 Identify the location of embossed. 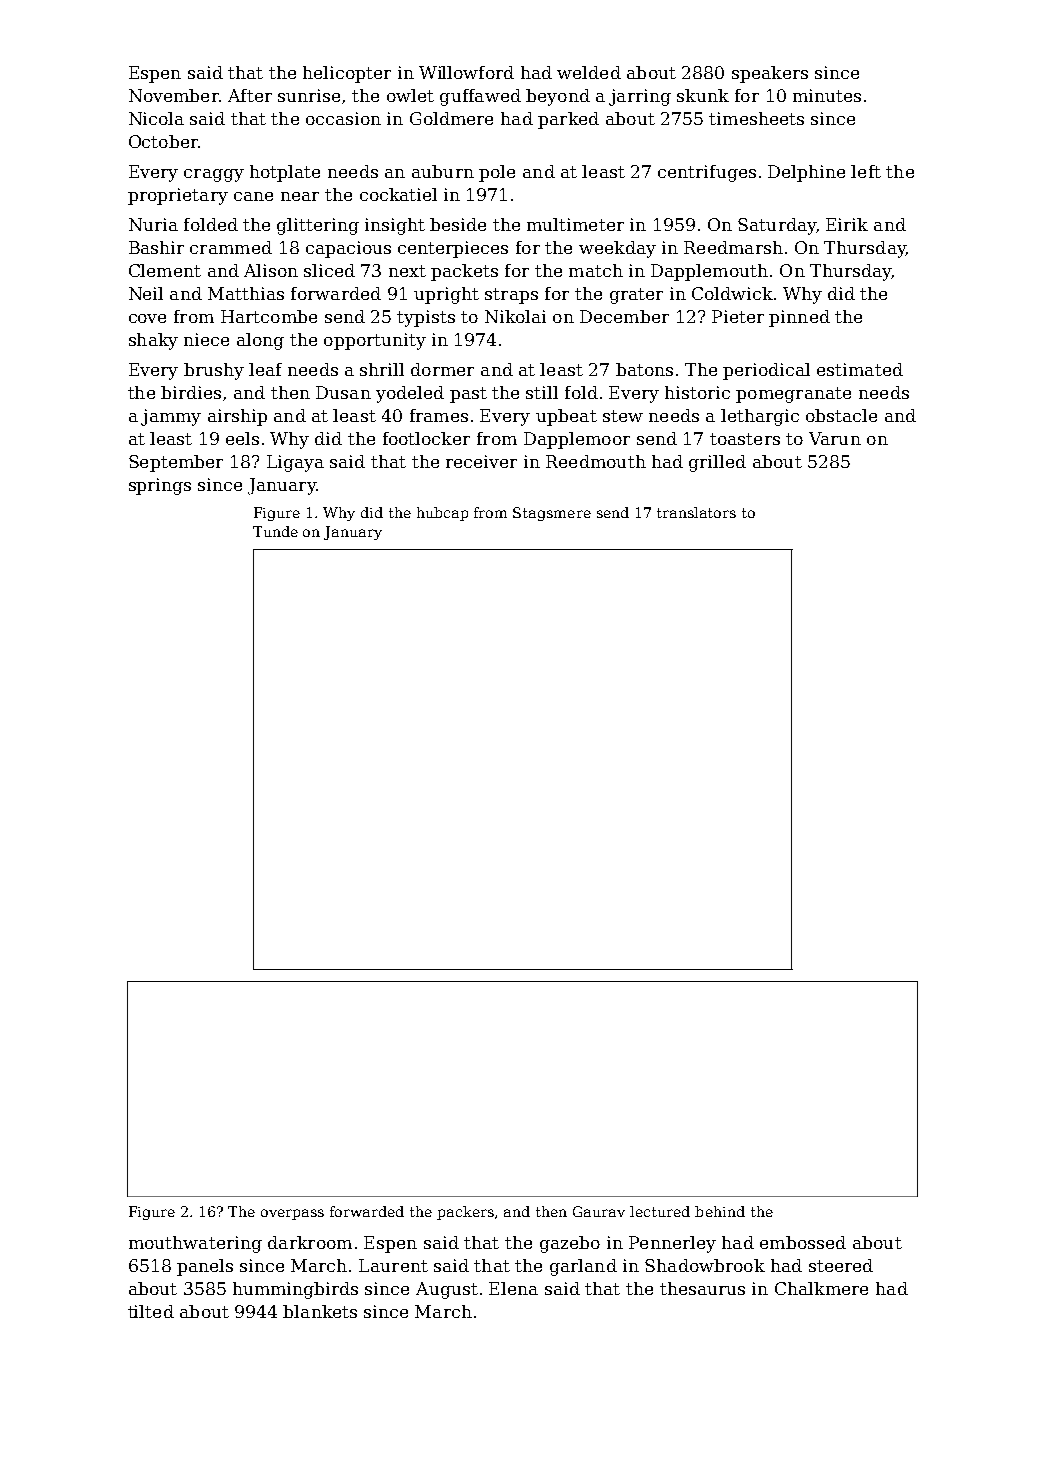
(803, 1242).
